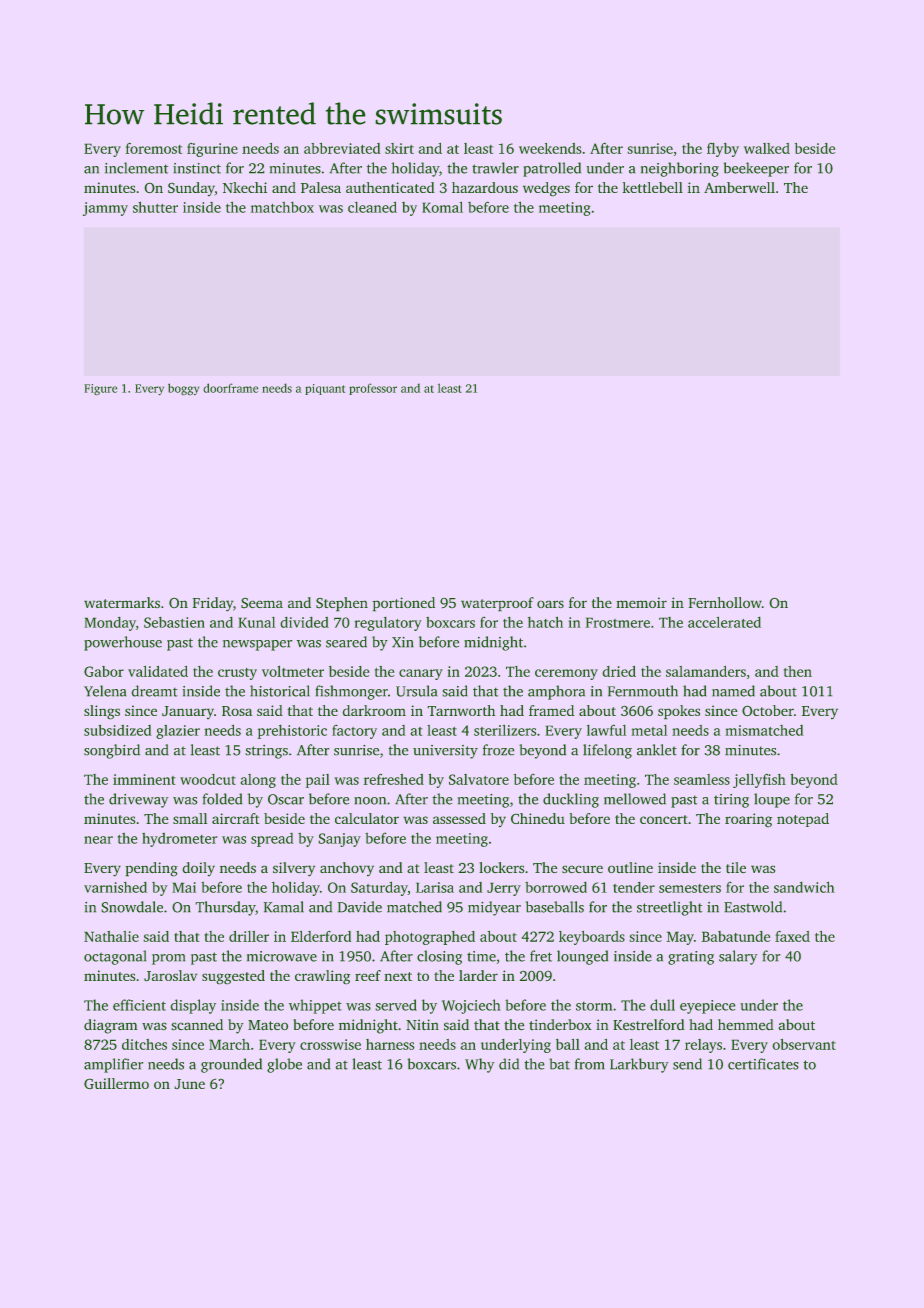 The width and height of the page is (924, 1308). Describe the element at coordinates (100, 389) in the page. I see `Figure` at that location.
